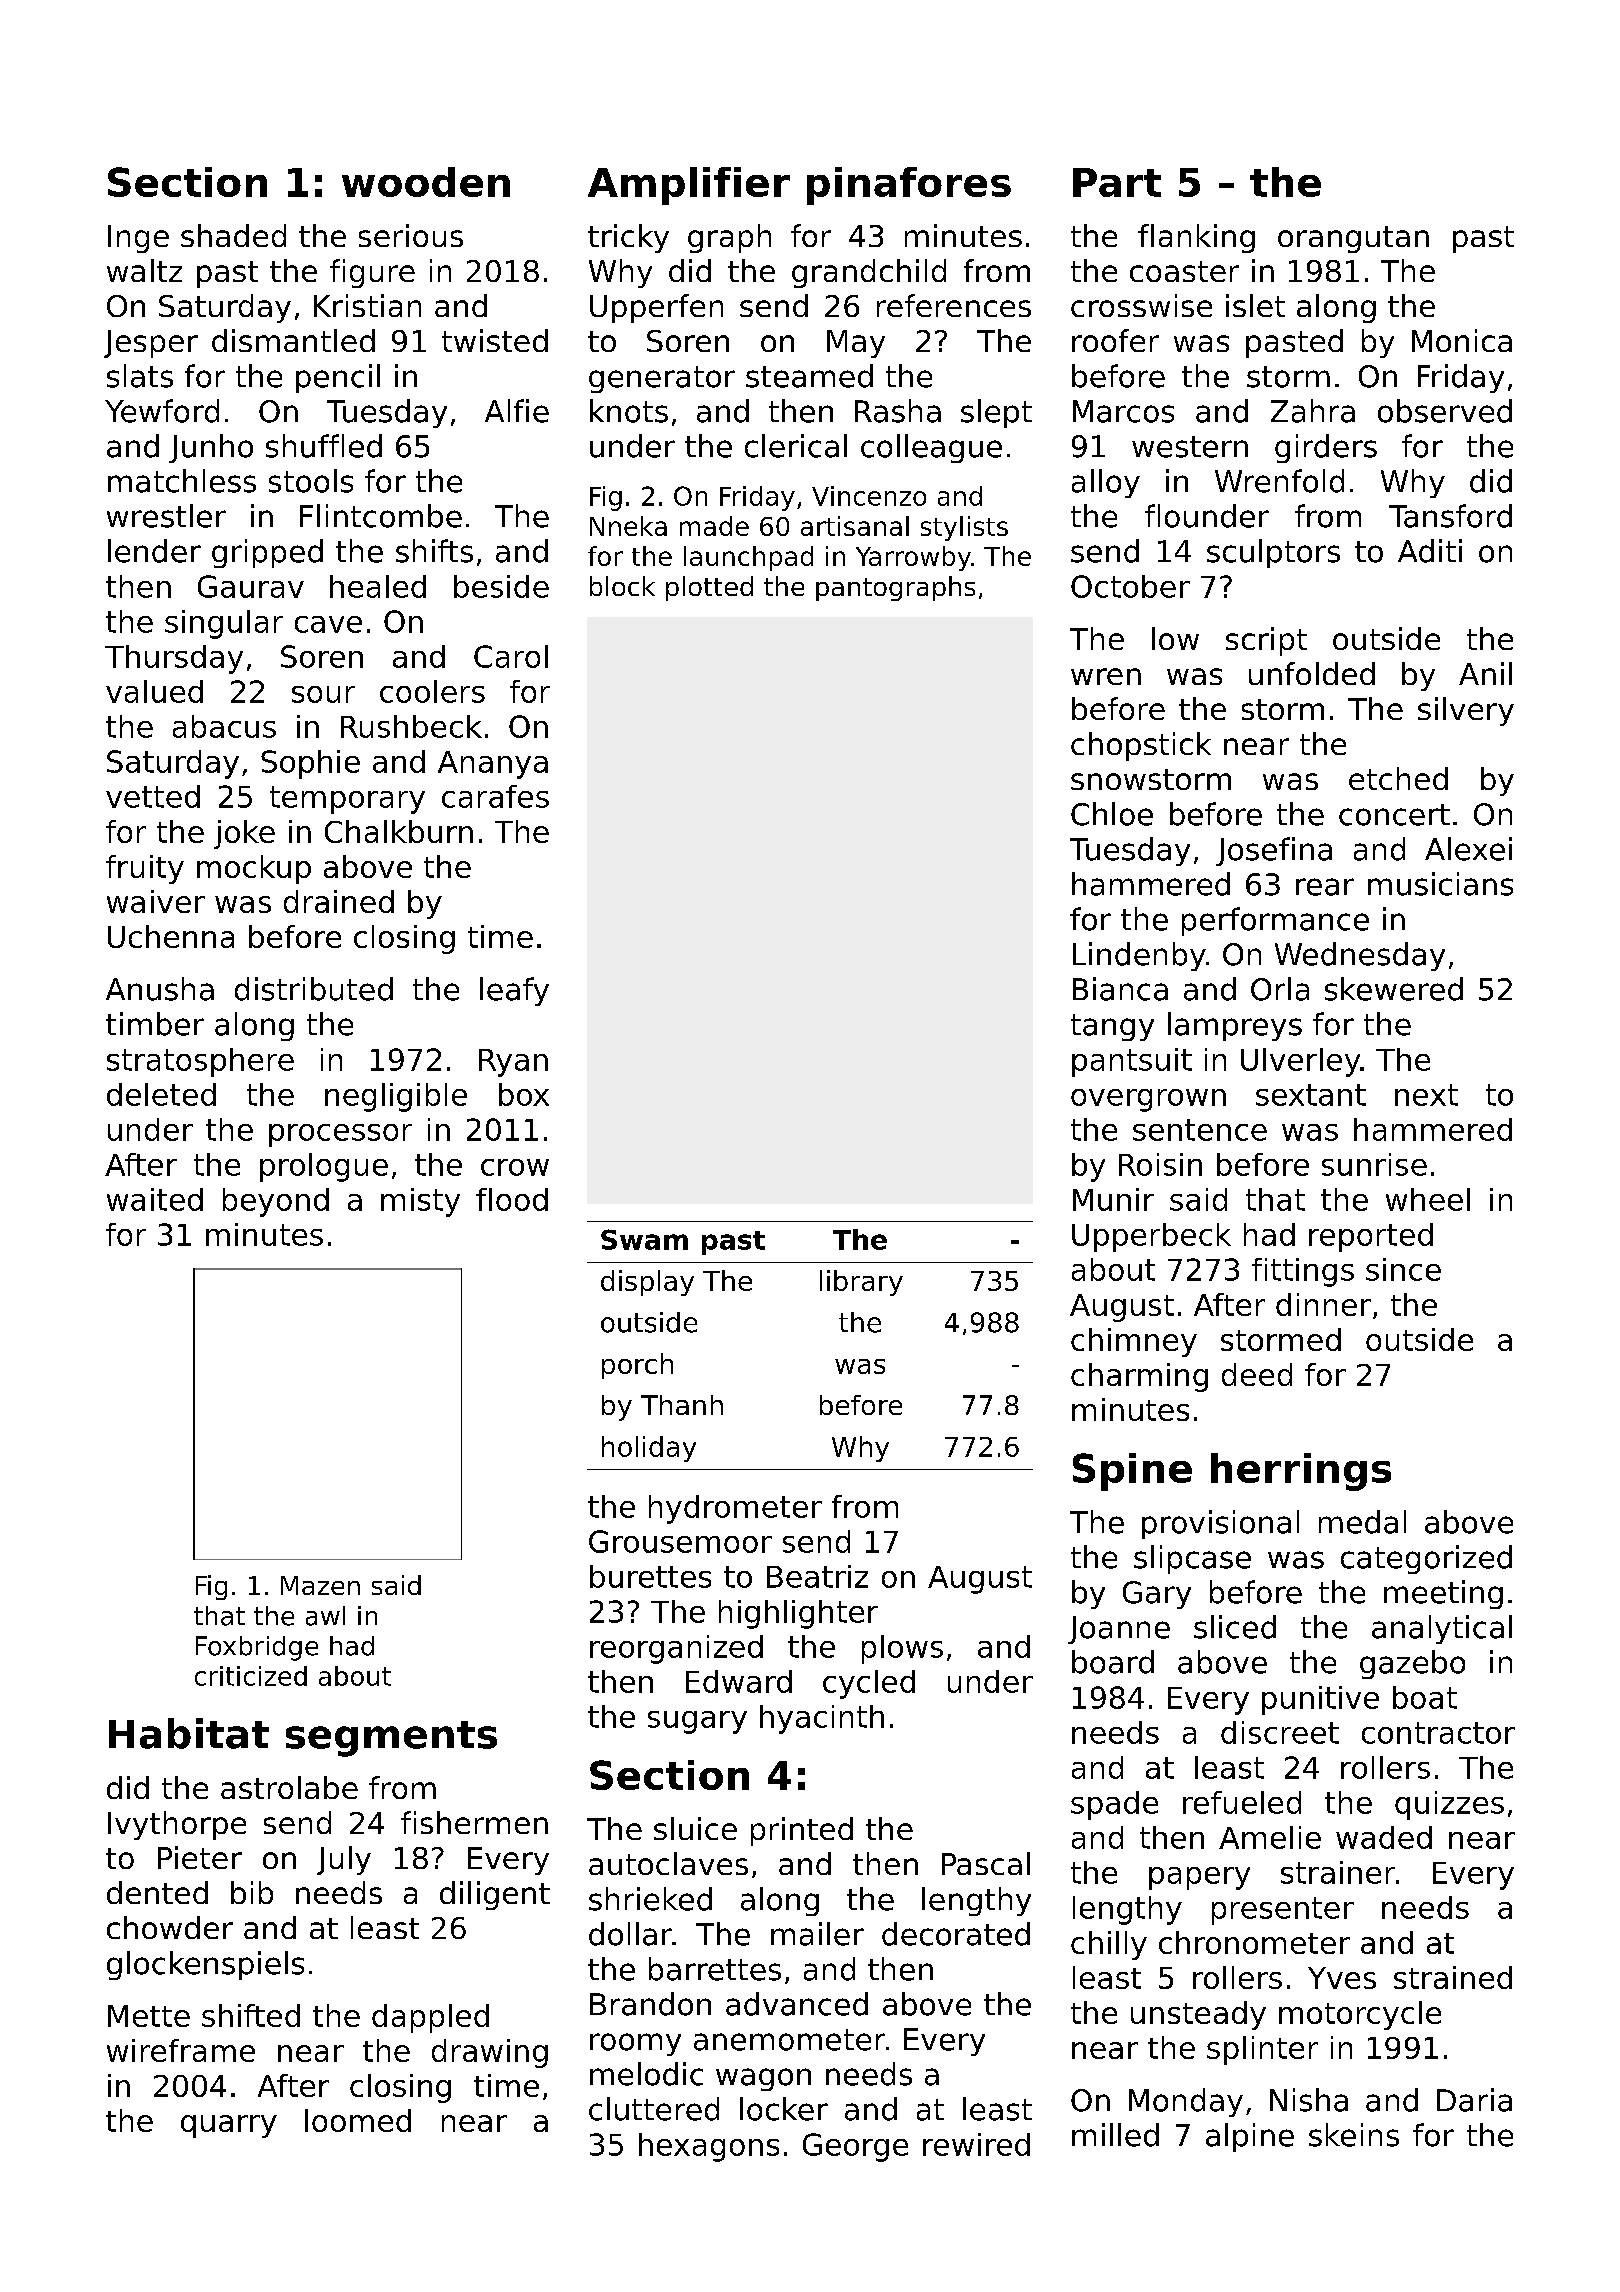 This screenshot has width=1620, height=2292. I want to click on serious, so click(411, 235).
